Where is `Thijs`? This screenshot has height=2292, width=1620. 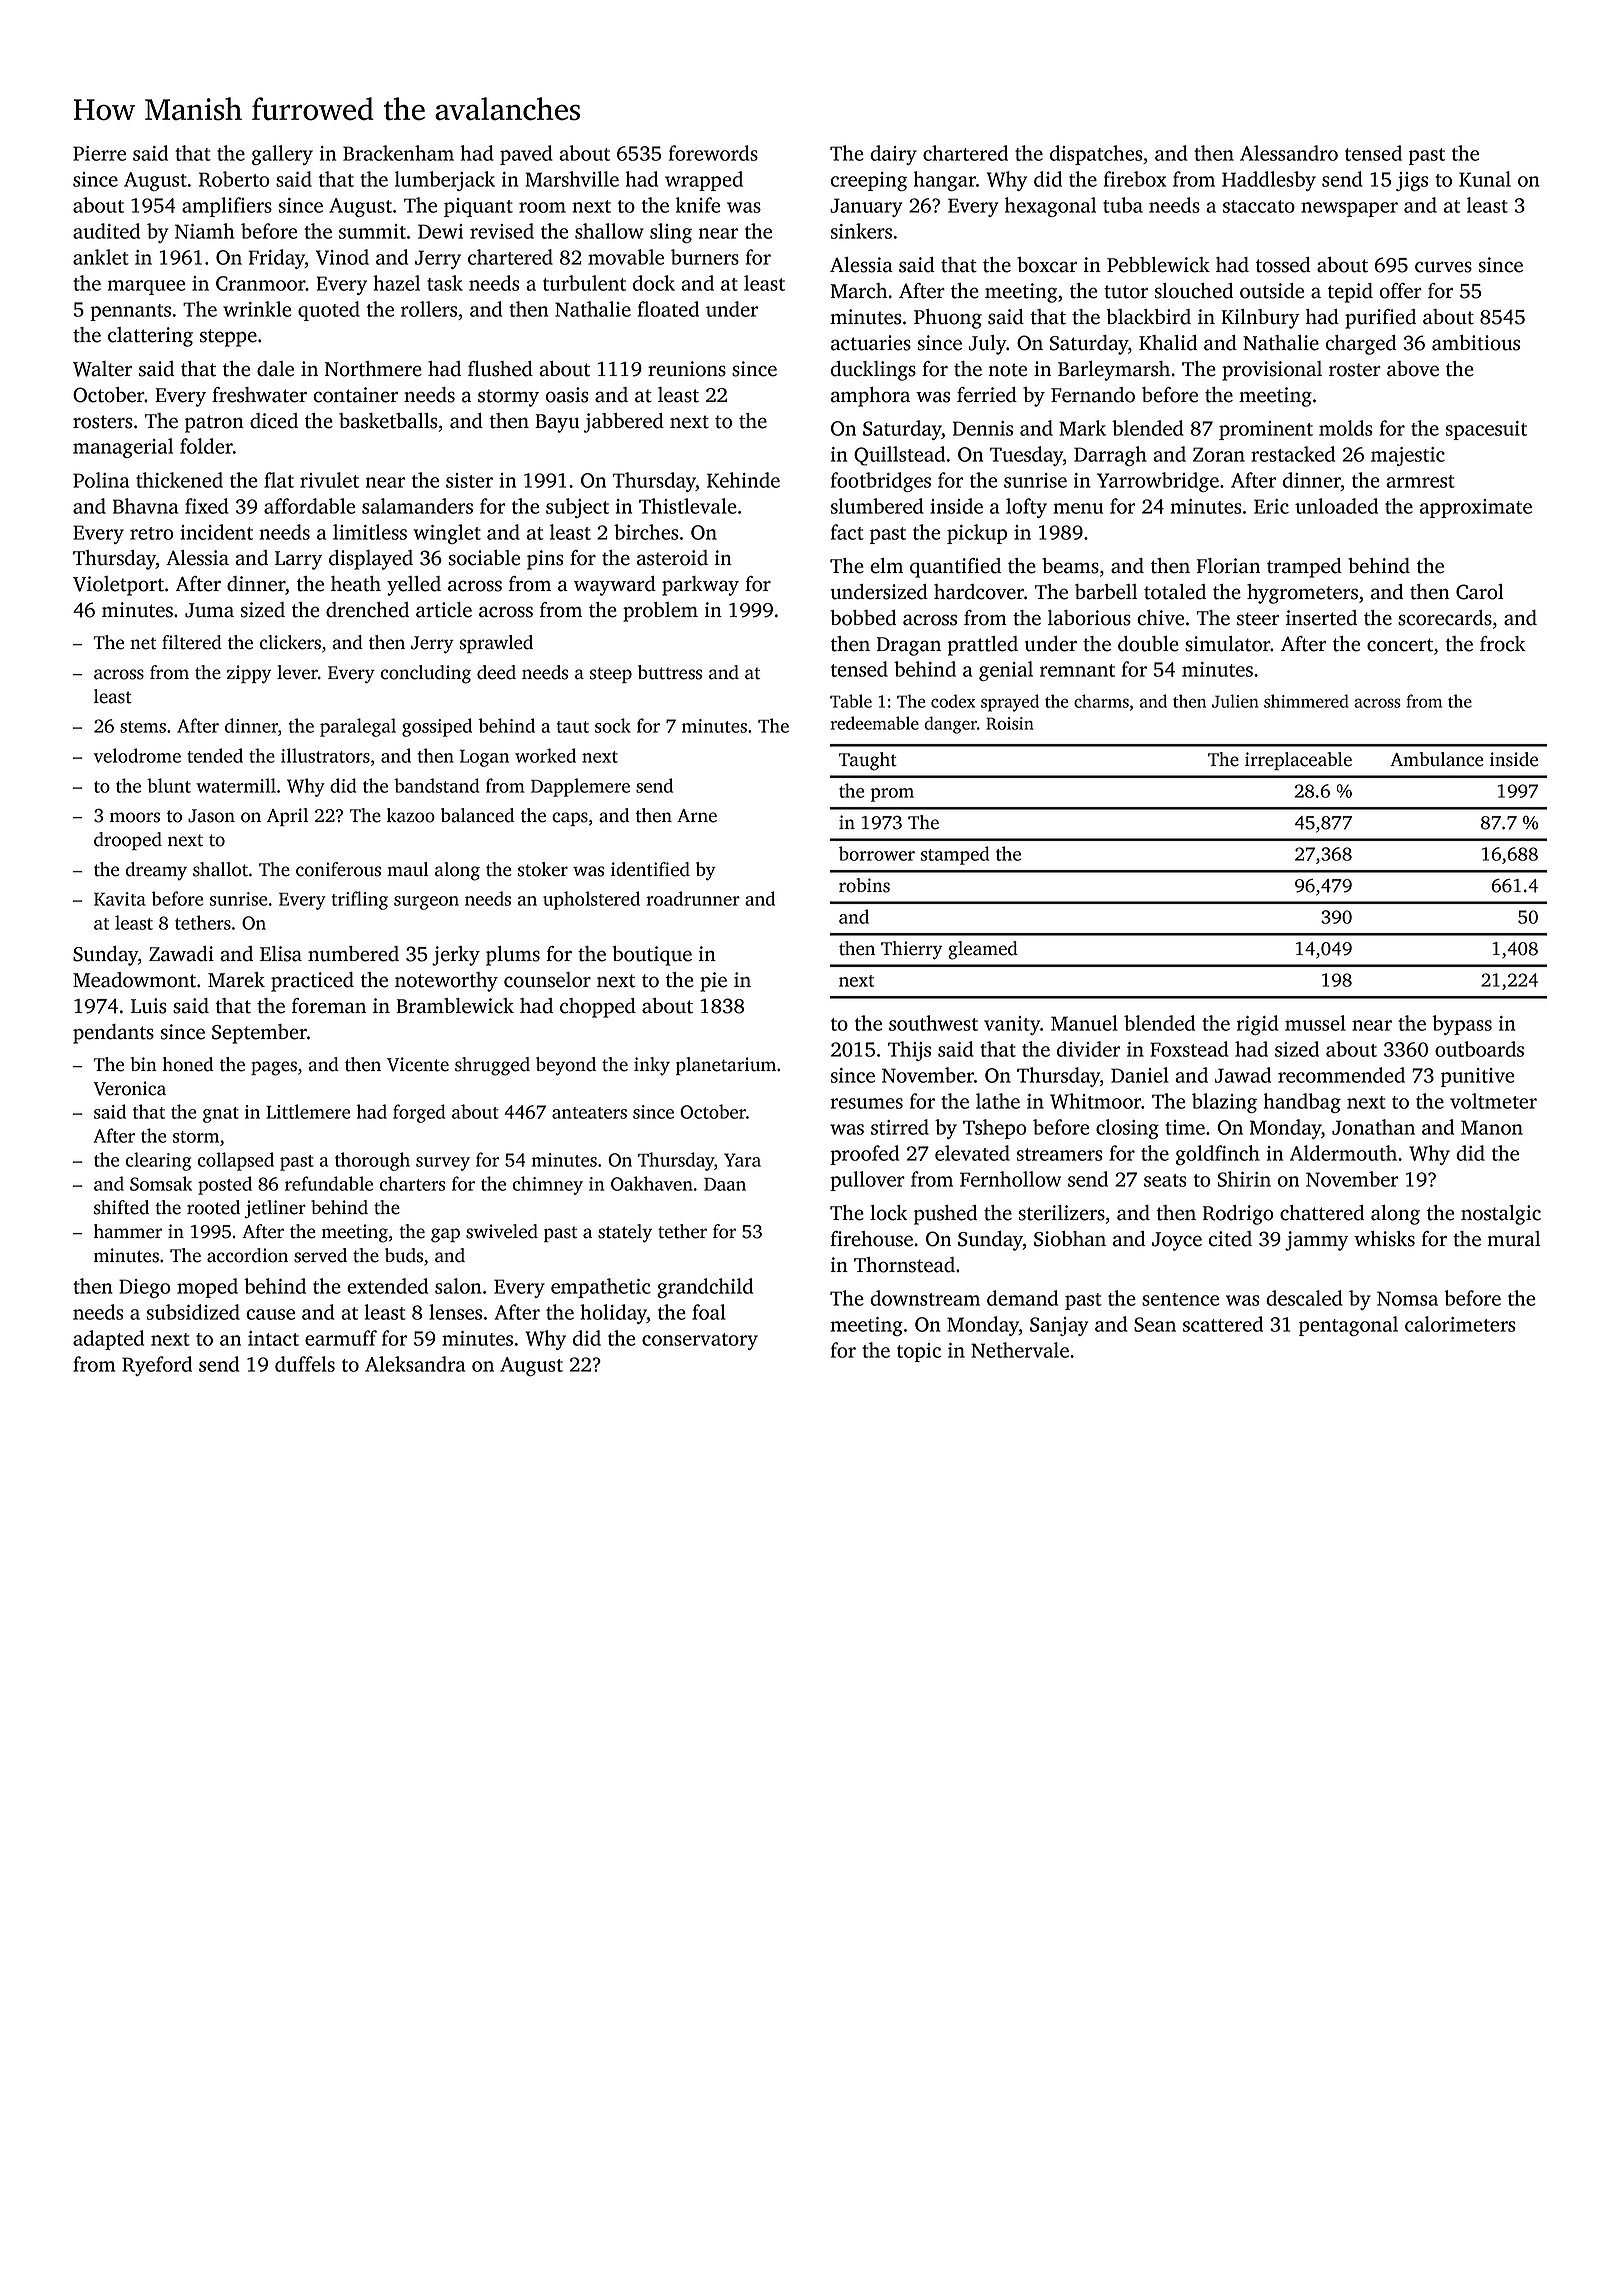 Thijs is located at coordinates (909, 1051).
